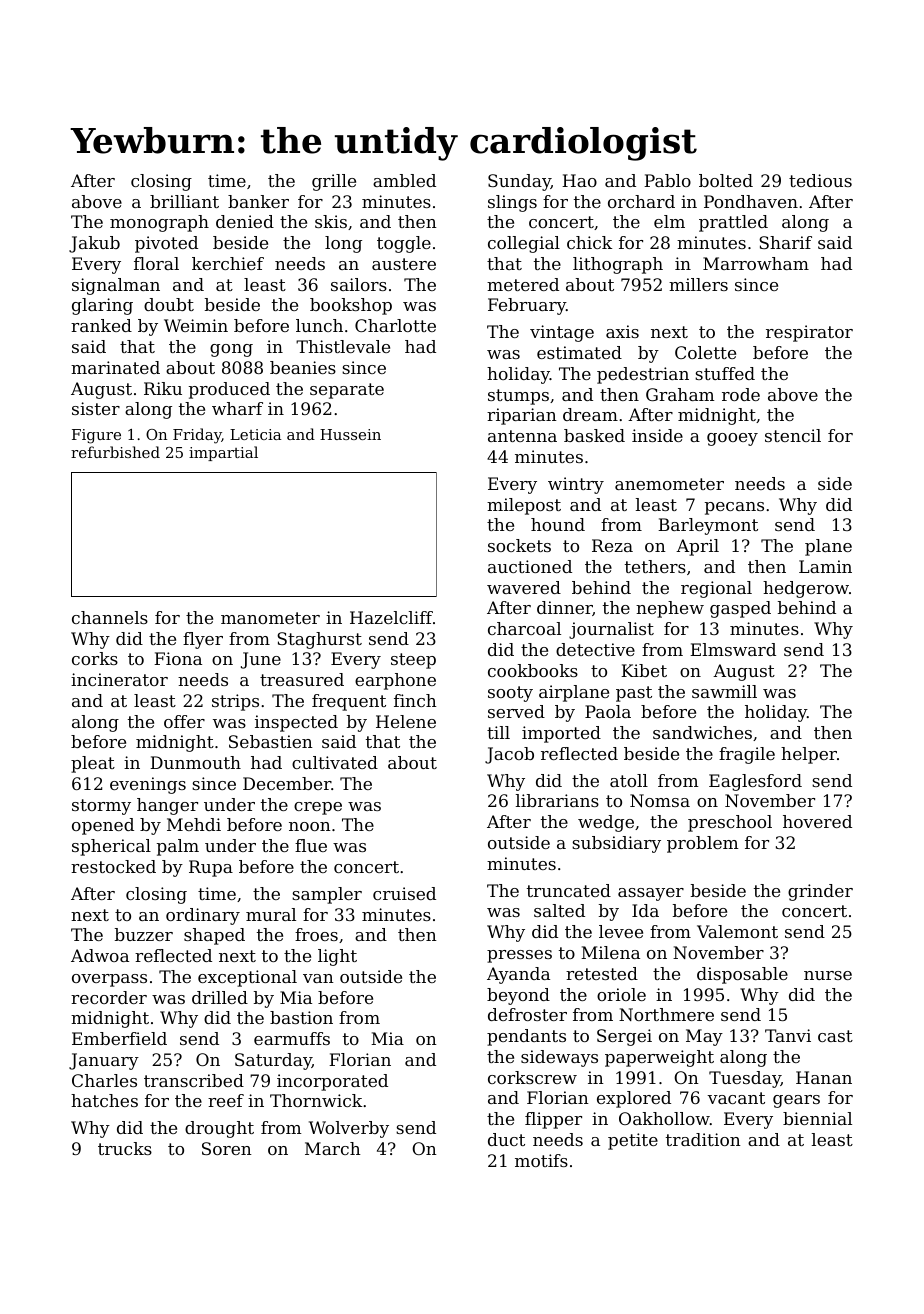  Describe the element at coordinates (820, 892) in the page. I see `grinder` at that location.
